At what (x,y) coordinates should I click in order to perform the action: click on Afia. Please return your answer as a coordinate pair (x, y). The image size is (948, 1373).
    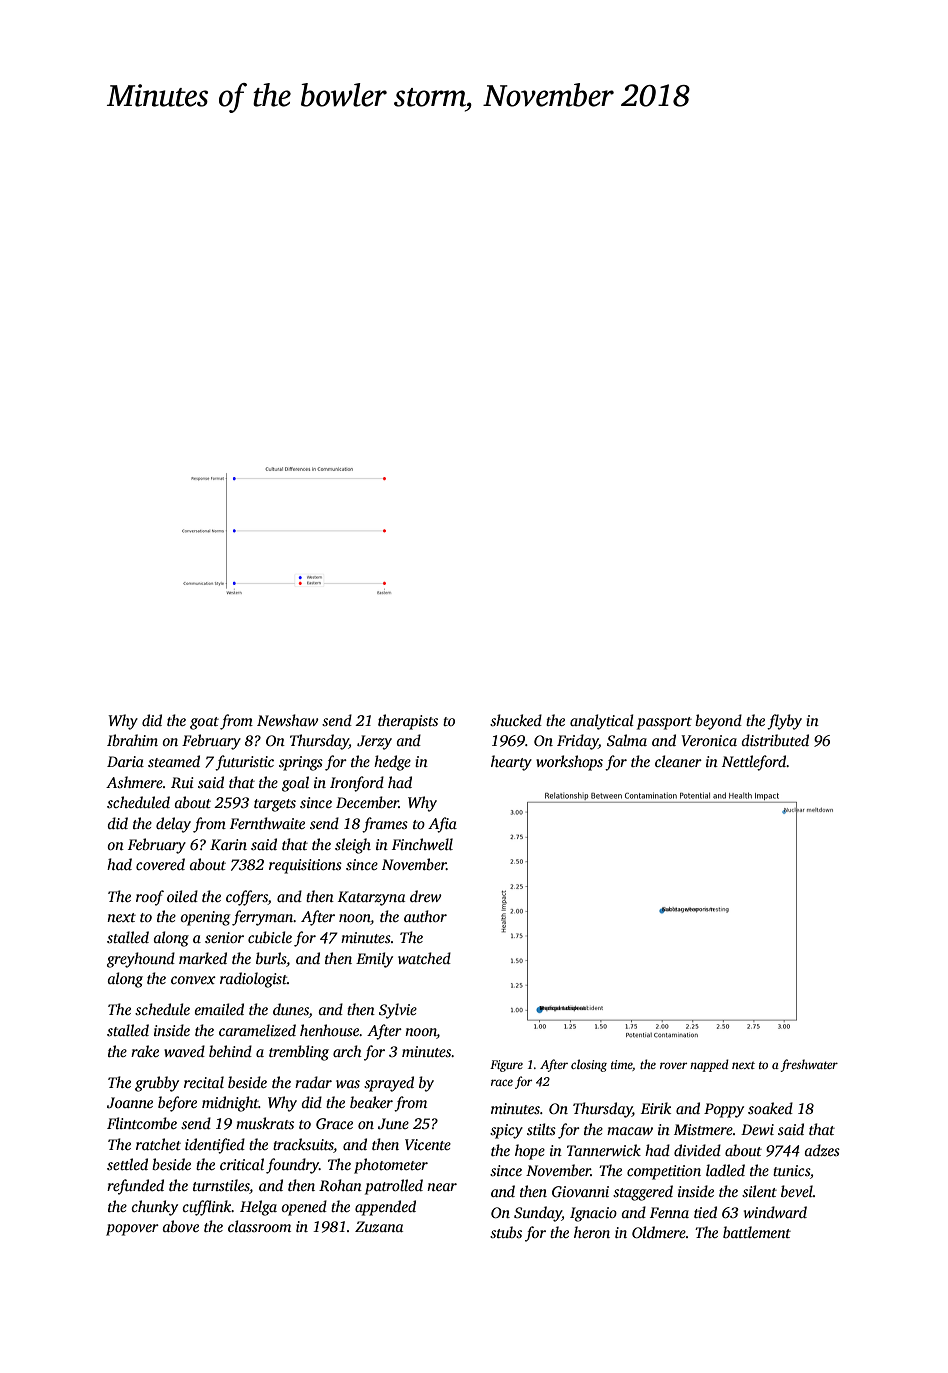
    Looking at the image, I should click on (442, 825).
